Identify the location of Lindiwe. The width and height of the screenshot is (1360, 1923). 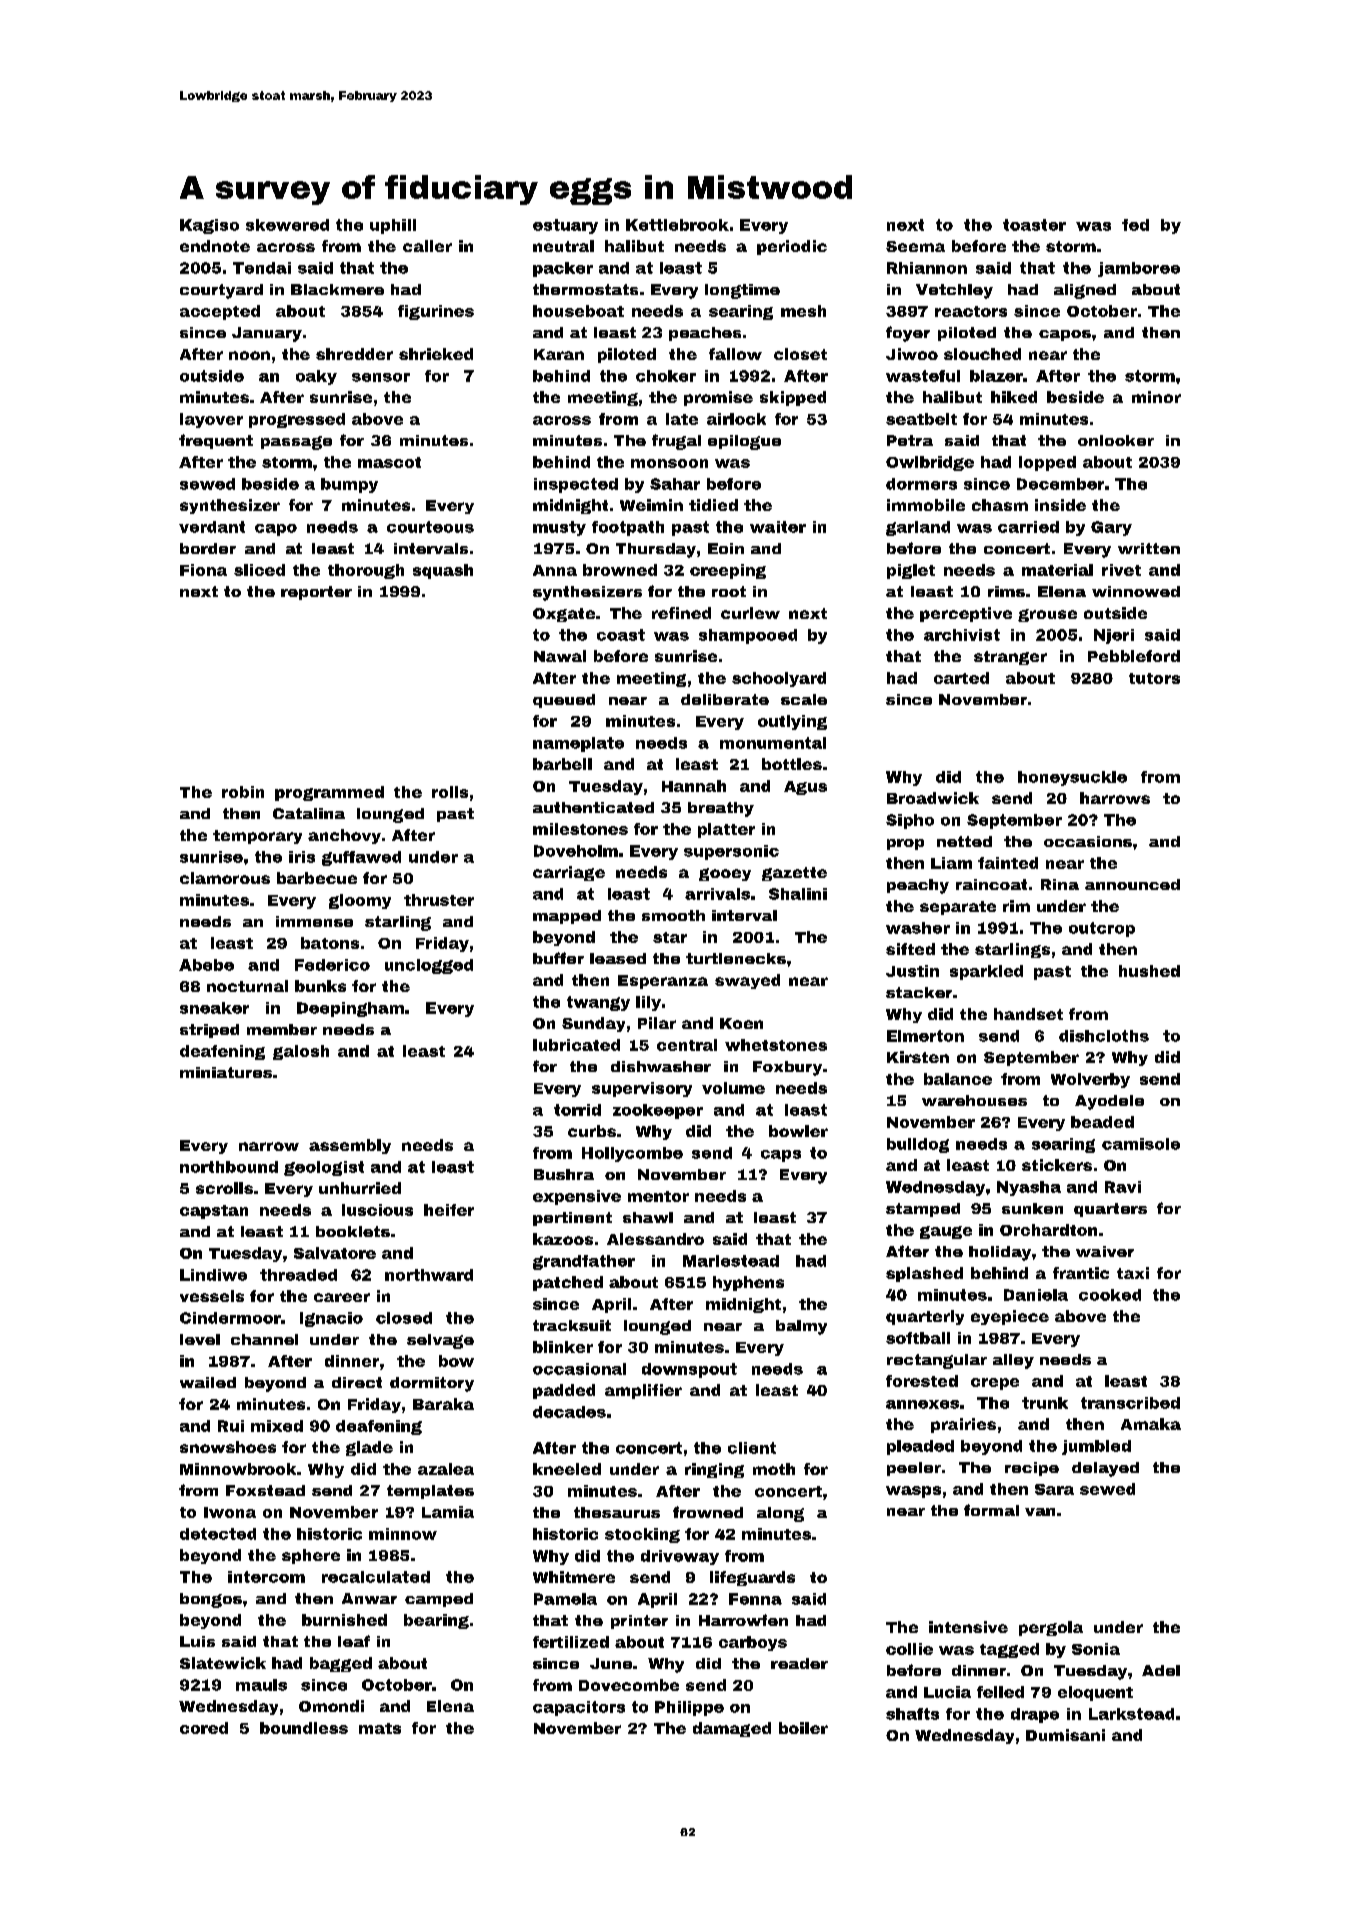
(213, 1275).
